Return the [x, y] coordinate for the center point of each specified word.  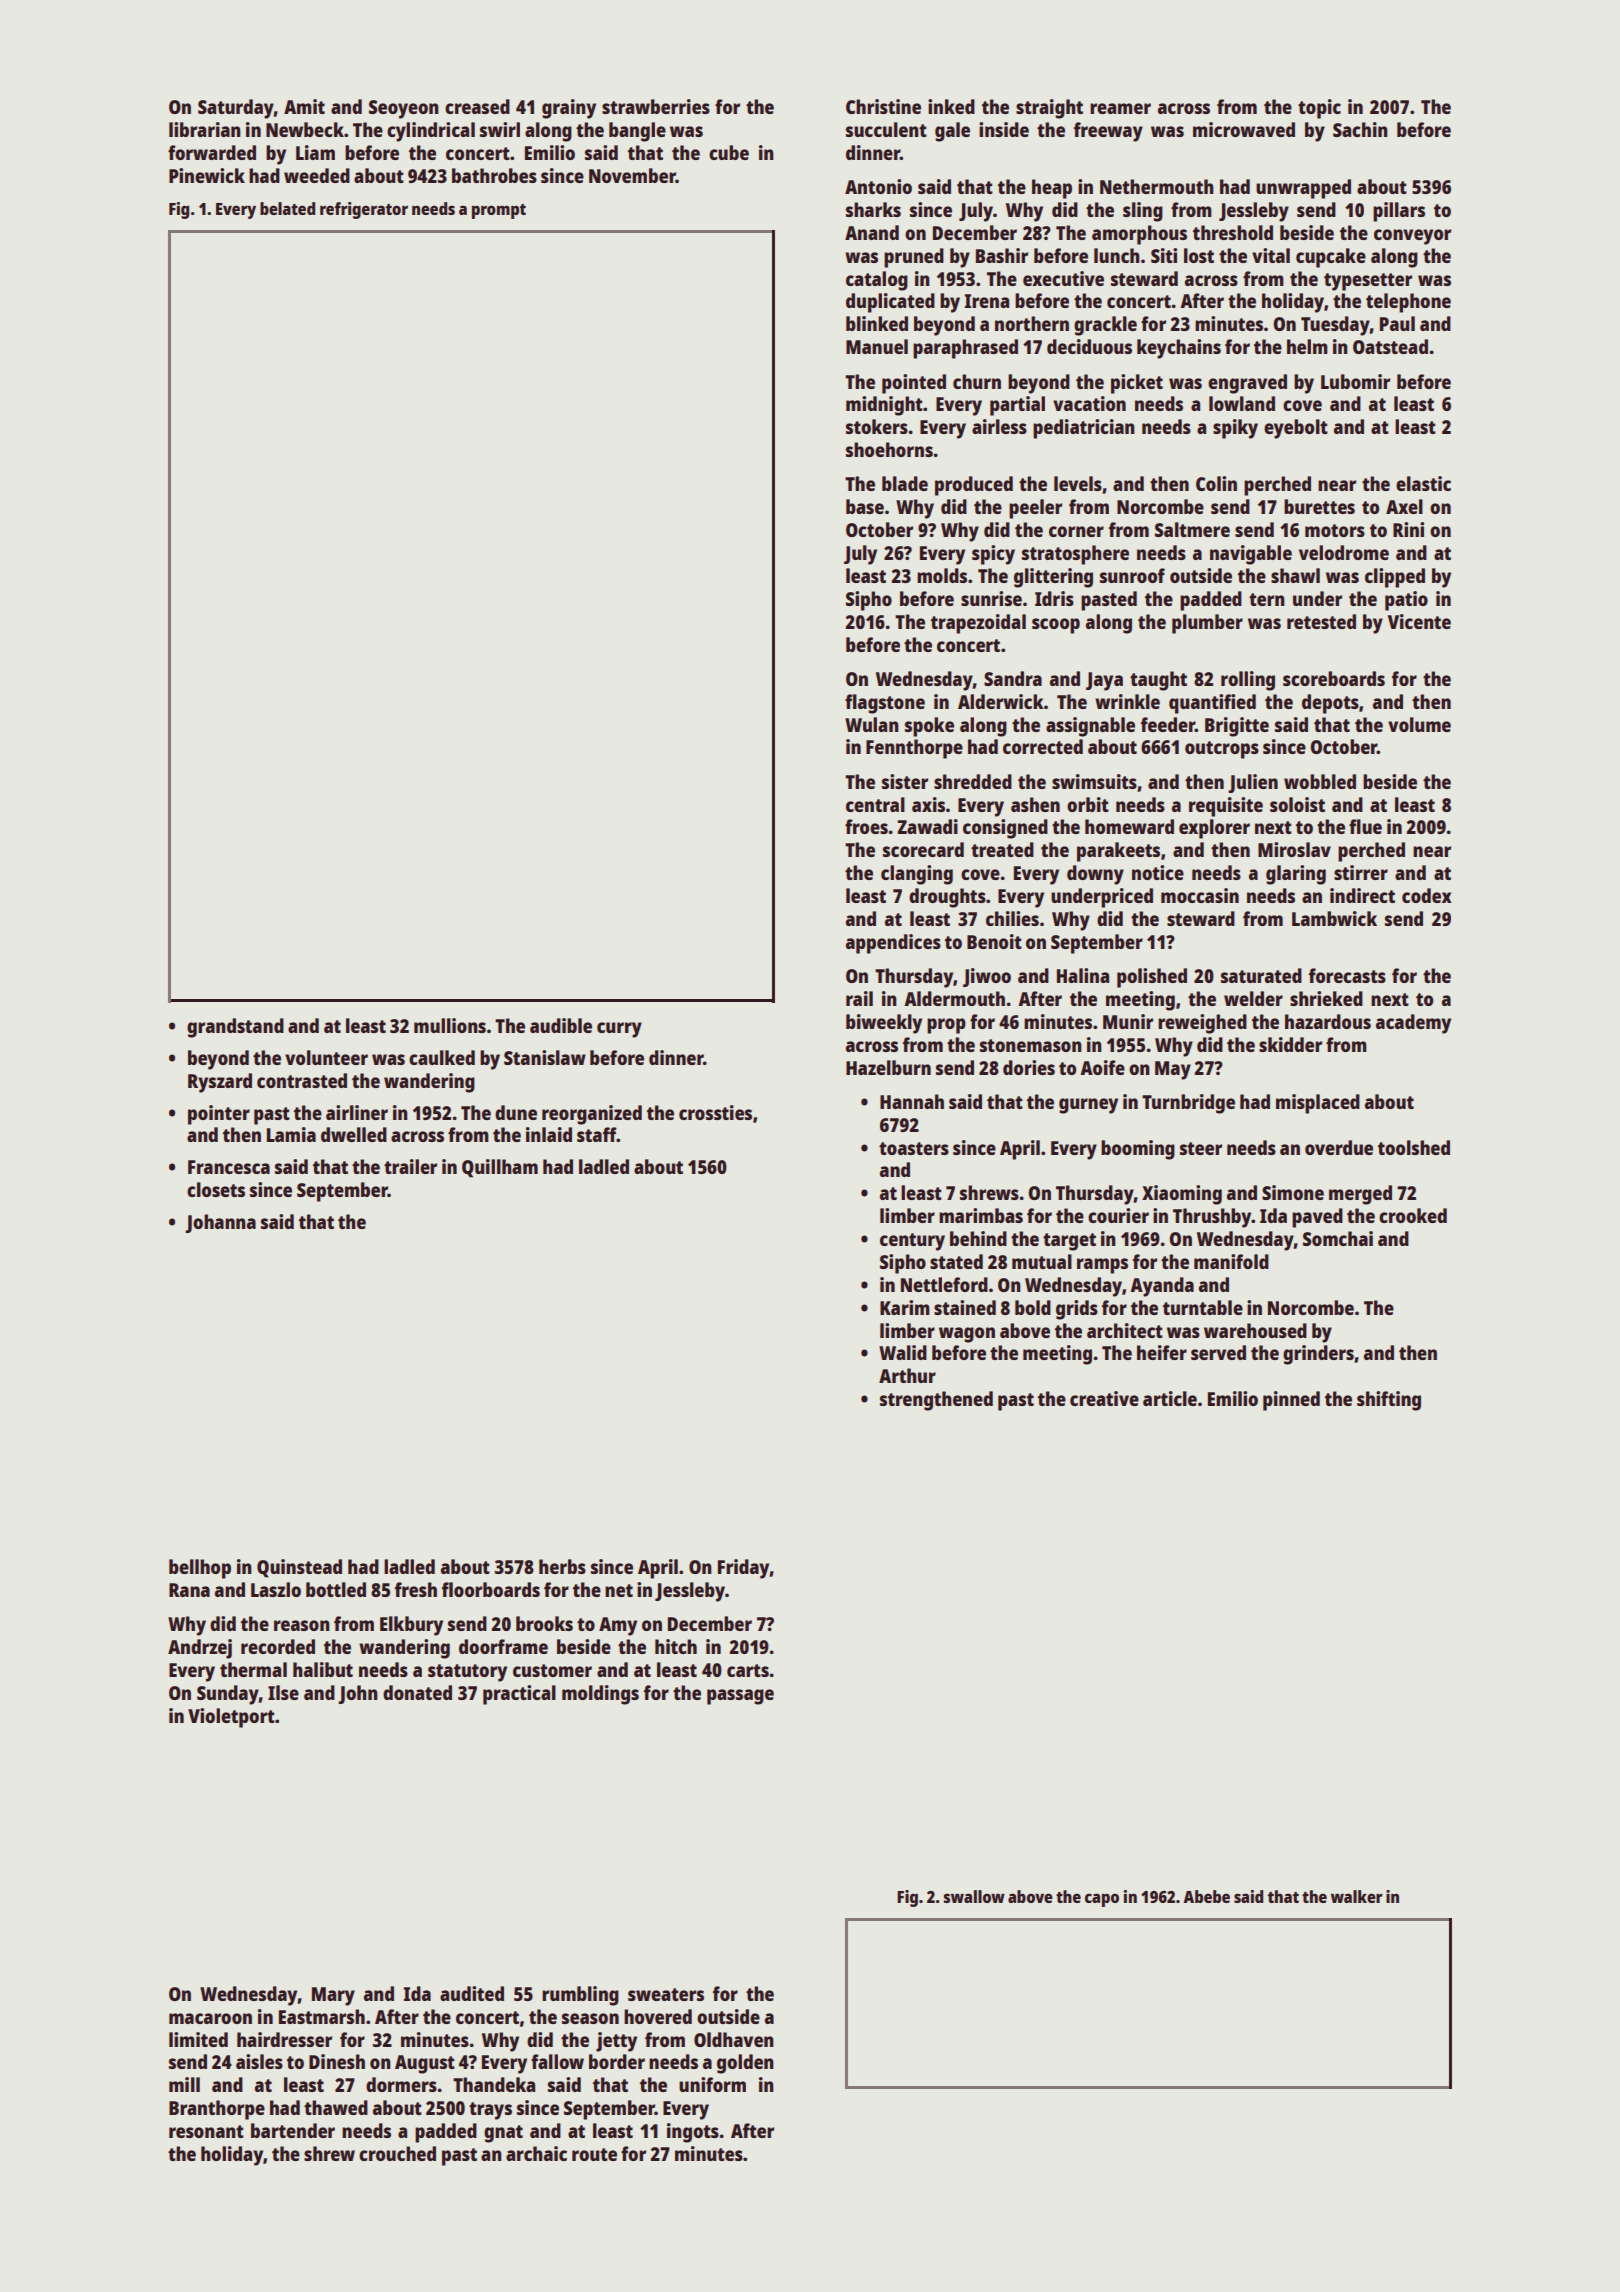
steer [1201, 1148]
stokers [877, 426]
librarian [205, 129]
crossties [715, 1112]
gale [952, 132]
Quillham [500, 1168]
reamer [1120, 108]
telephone [1408, 303]
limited [198, 2039]
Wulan [872, 724]
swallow [974, 1896]
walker [1357, 1896]
